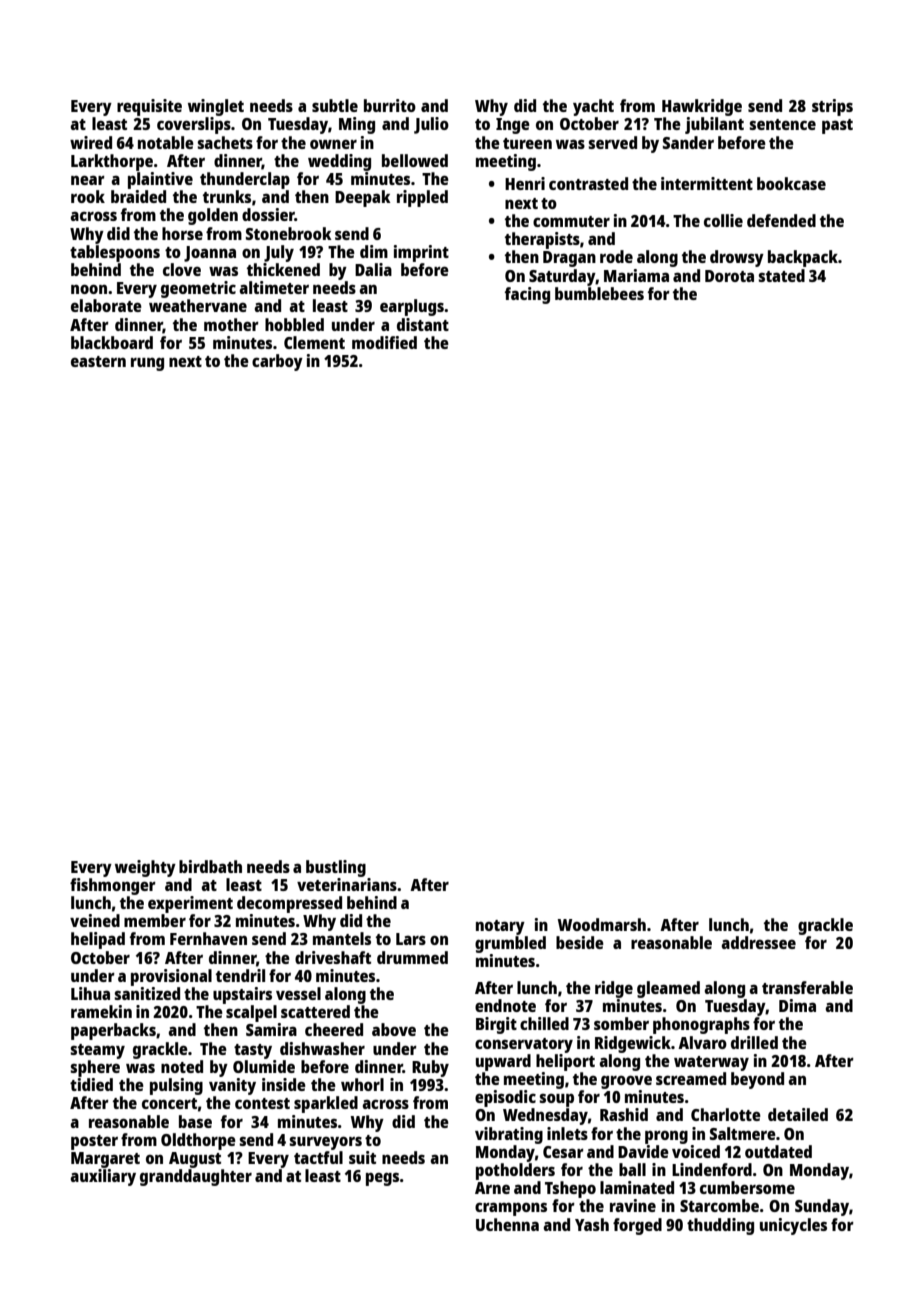 This screenshot has width=924, height=1308. I want to click on therapists, so click(542, 240).
